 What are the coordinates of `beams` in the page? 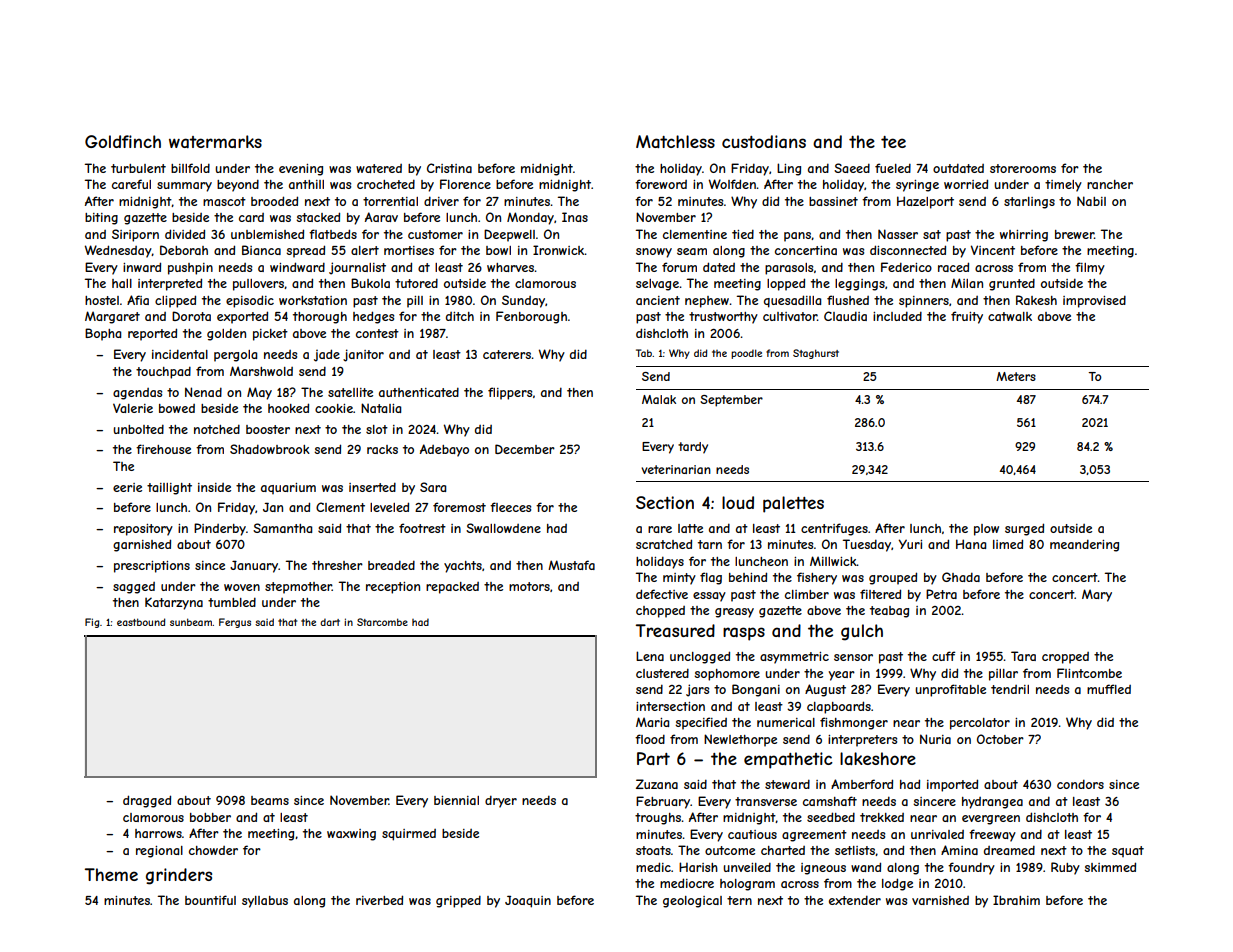 It's located at (270, 800).
